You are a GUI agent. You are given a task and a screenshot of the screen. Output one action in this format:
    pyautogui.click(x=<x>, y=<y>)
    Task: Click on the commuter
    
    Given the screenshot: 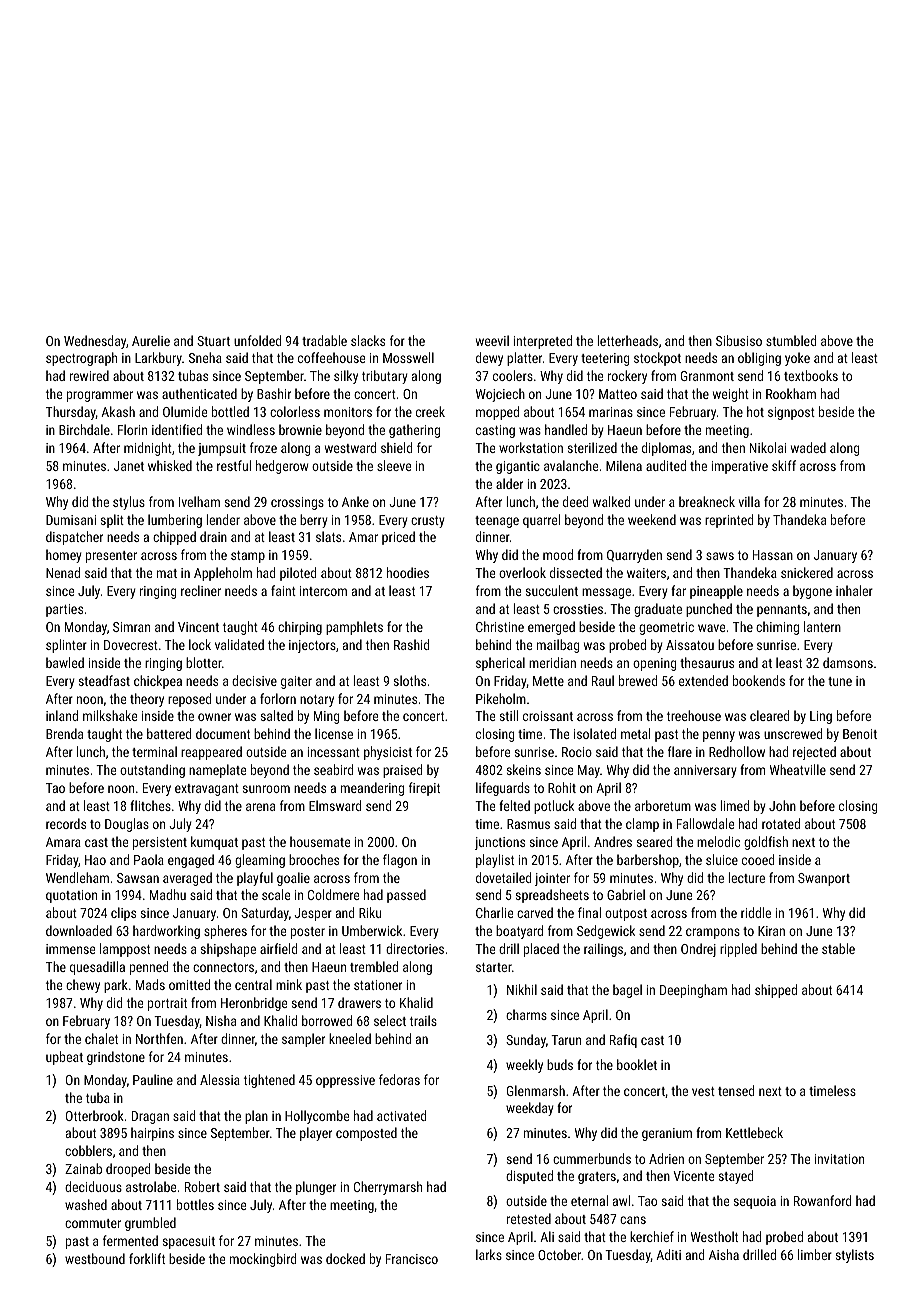 What is the action you would take?
    pyautogui.click(x=93, y=1223)
